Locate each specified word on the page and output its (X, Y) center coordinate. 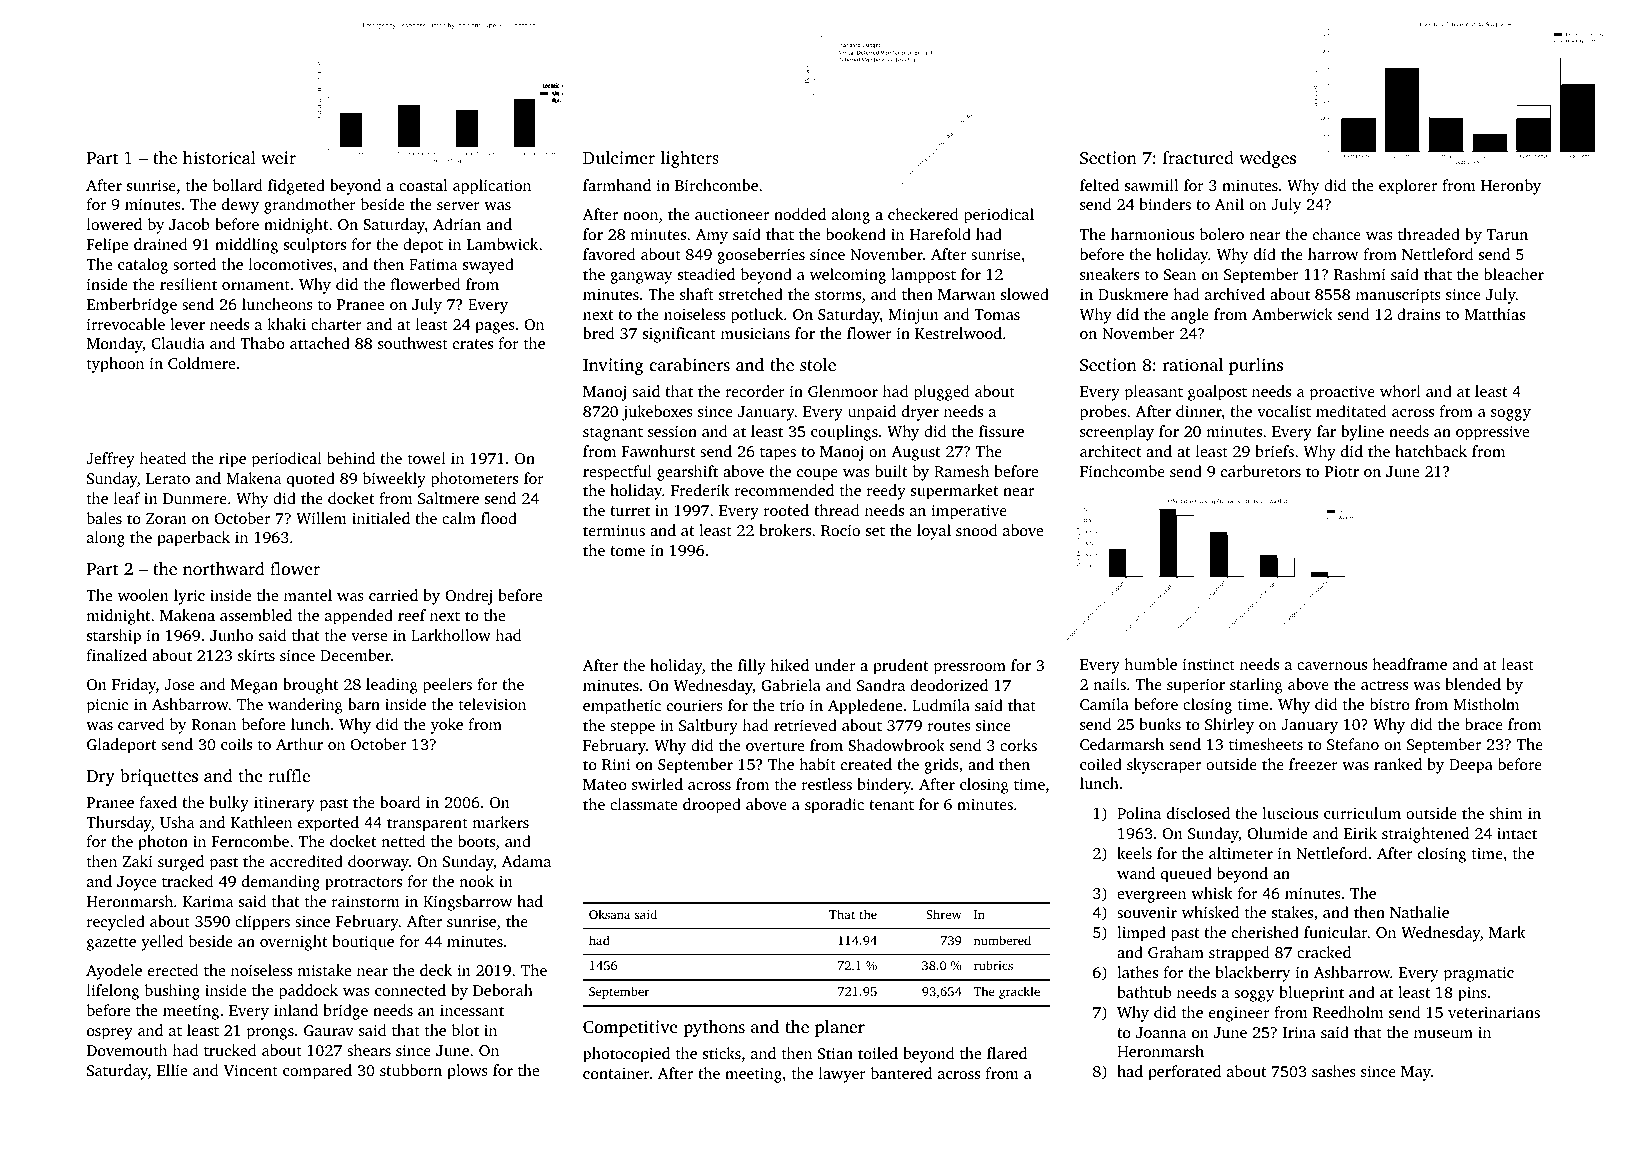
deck (436, 970)
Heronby (1511, 187)
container (616, 1073)
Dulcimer (619, 157)
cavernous (1332, 666)
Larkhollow (451, 635)
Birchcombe (716, 185)
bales (104, 518)
